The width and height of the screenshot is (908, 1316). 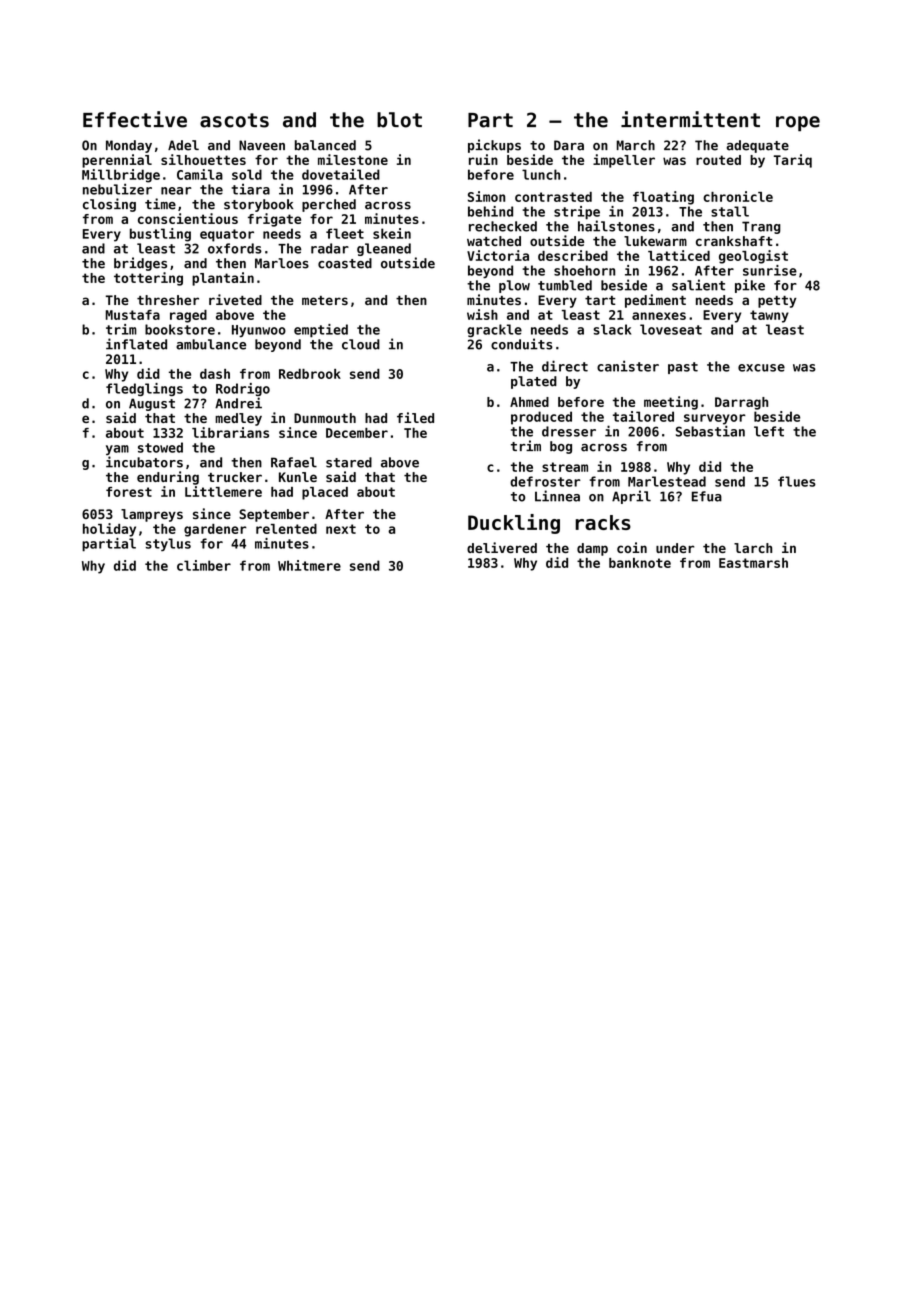 What do you see at coordinates (353, 159) in the screenshot?
I see `milestone` at bounding box center [353, 159].
